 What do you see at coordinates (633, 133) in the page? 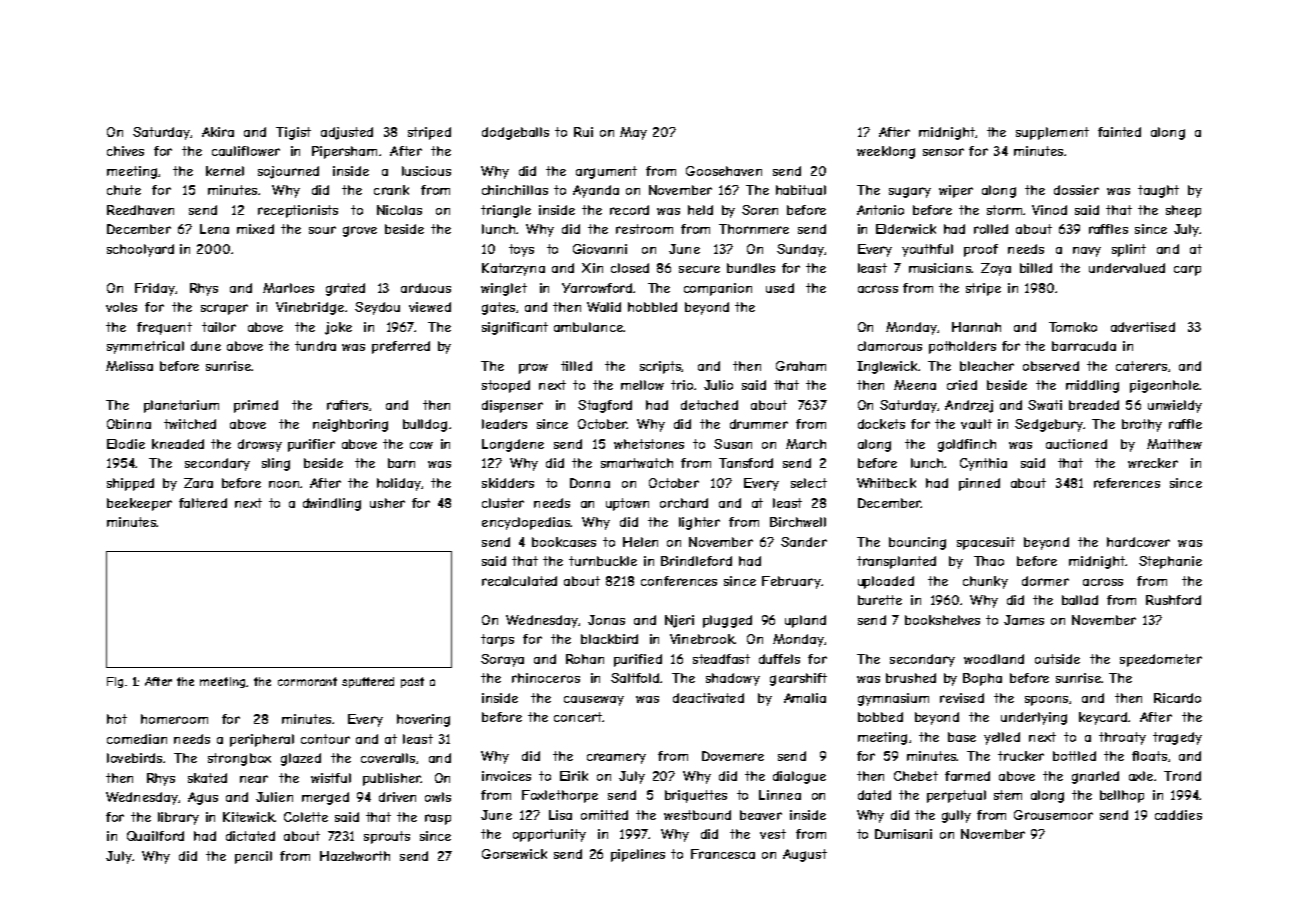
I see `May` at bounding box center [633, 133].
